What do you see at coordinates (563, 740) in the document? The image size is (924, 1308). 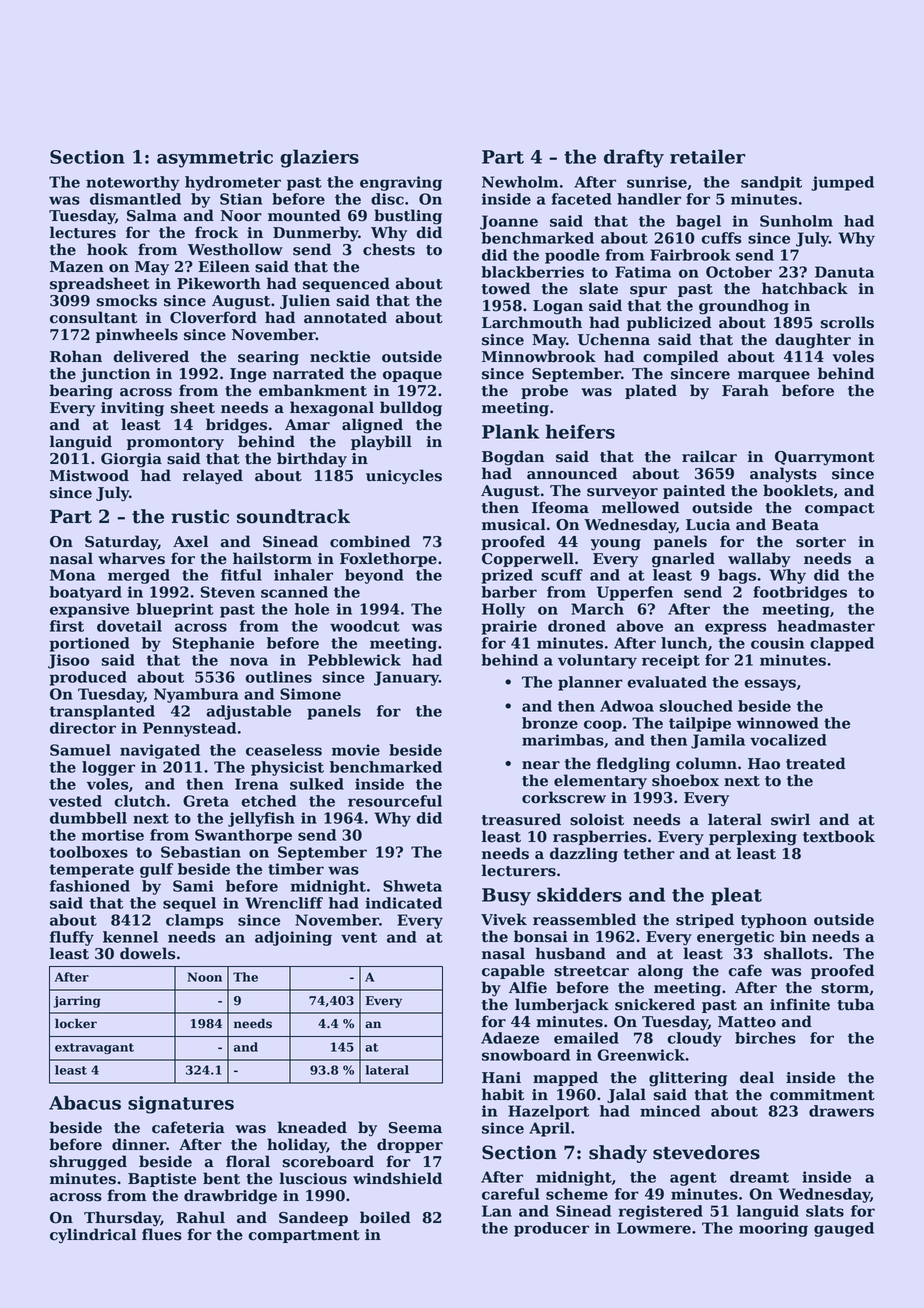 I see `marimbas` at bounding box center [563, 740].
